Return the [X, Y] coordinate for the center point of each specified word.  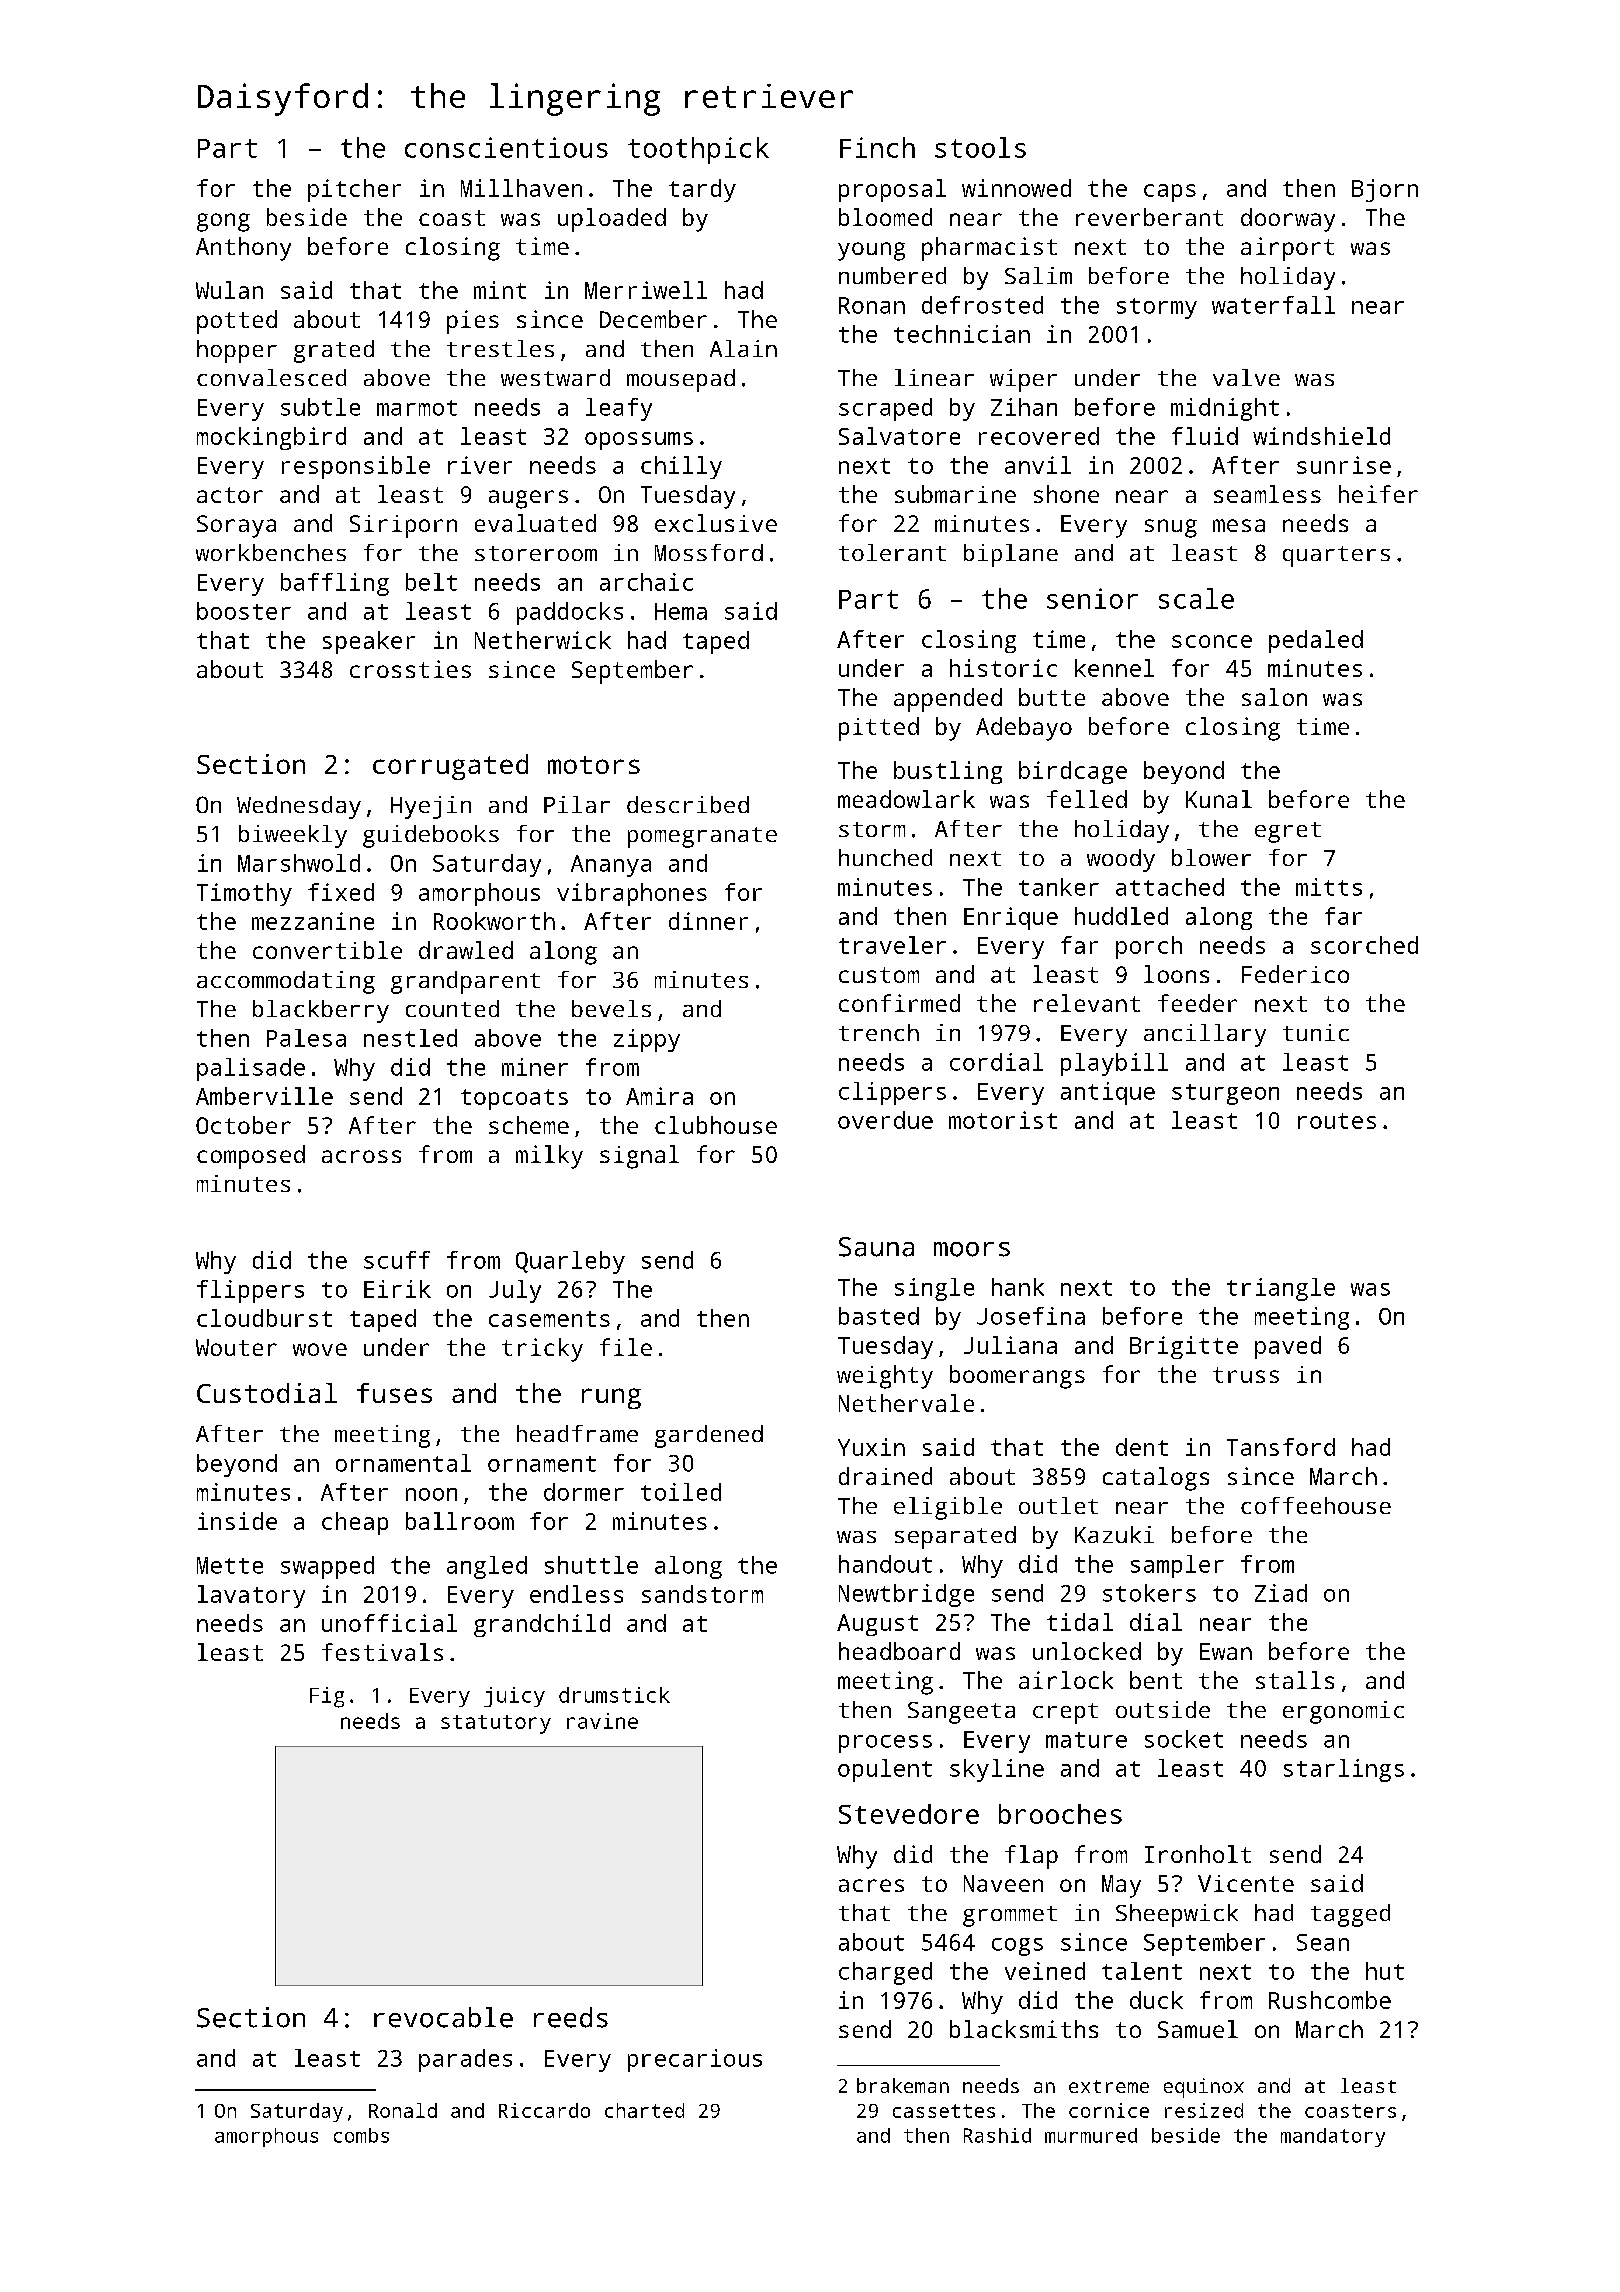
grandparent [465, 982]
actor [230, 495]
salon [1274, 697]
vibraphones [632, 894]
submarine [955, 494]
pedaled [1316, 641]
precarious [695, 2060]
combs [361, 2135]
